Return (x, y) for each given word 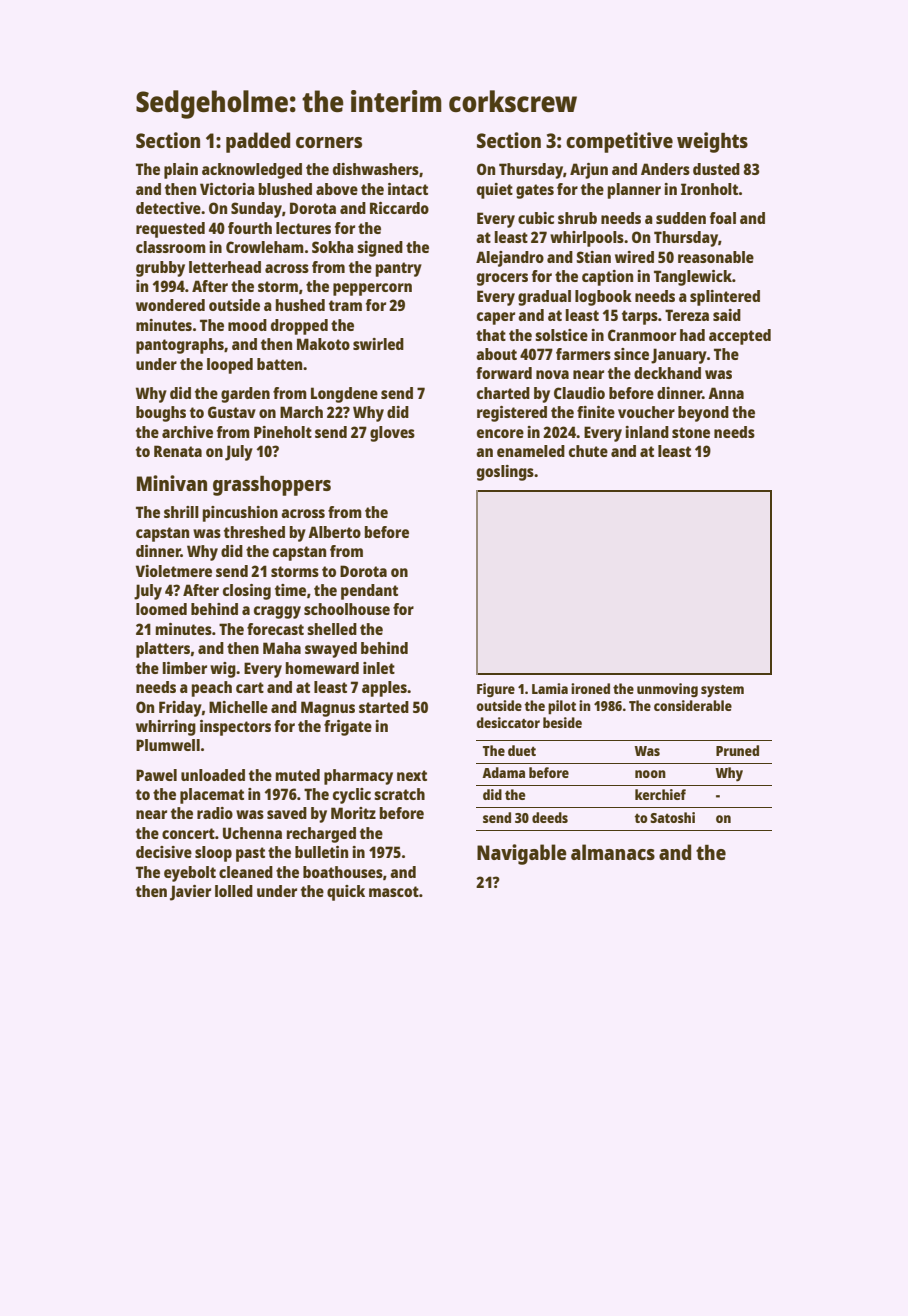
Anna (726, 393)
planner (634, 191)
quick (346, 893)
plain (181, 171)
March (301, 412)
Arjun (589, 171)
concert (188, 833)
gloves (392, 434)
